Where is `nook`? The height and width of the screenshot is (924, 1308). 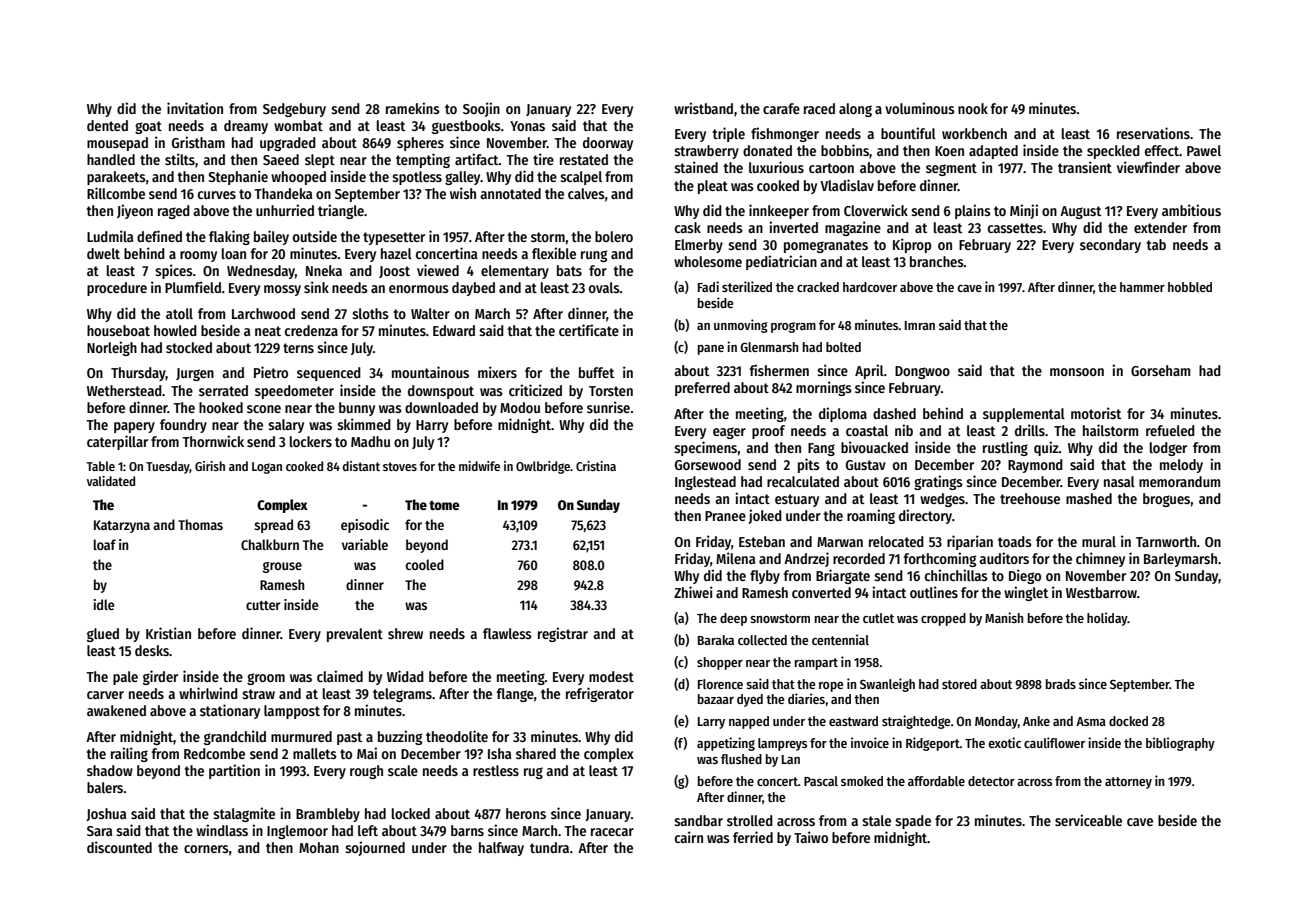 nook is located at coordinates (973, 108).
